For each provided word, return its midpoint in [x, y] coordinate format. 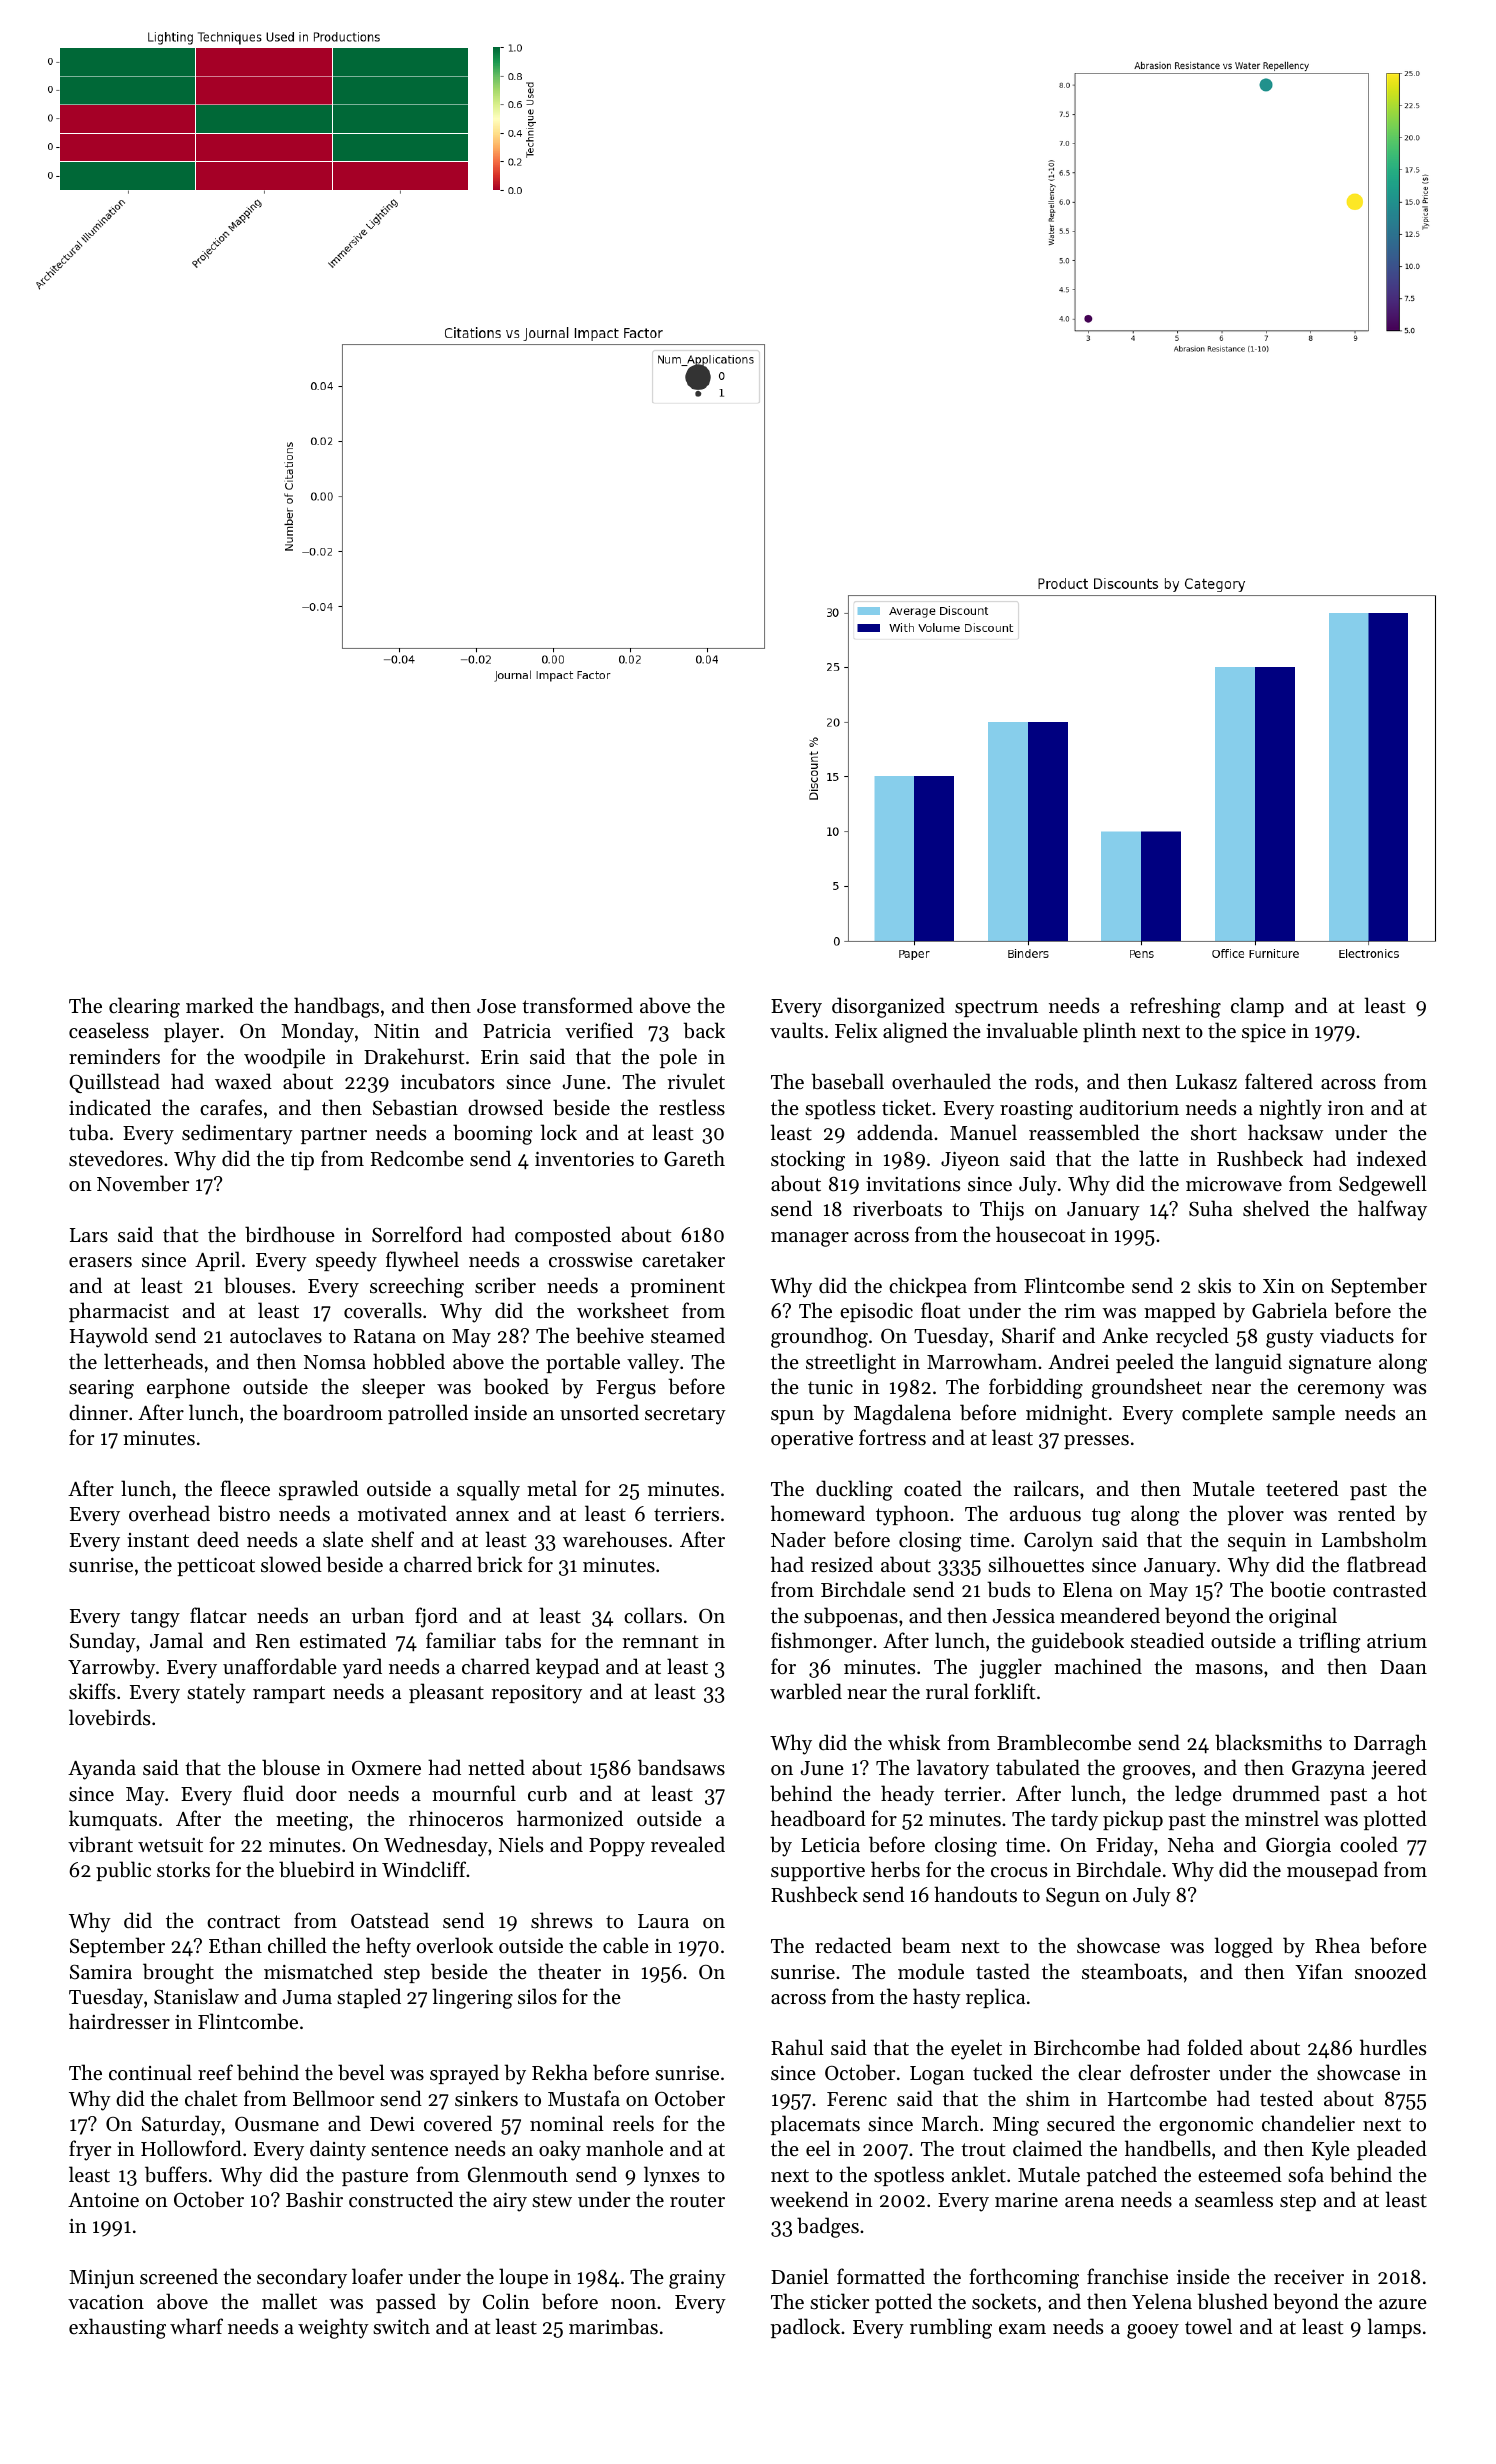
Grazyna [1328, 1770]
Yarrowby [111, 1668]
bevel [361, 2072]
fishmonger [821, 1642]
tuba [89, 1132]
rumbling [951, 2328]
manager [810, 1239]
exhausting [117, 2328]
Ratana [385, 1336]
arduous [1045, 1513]
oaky [560, 2150]
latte [1159, 1158]
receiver [1309, 2277]
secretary [685, 1416]
